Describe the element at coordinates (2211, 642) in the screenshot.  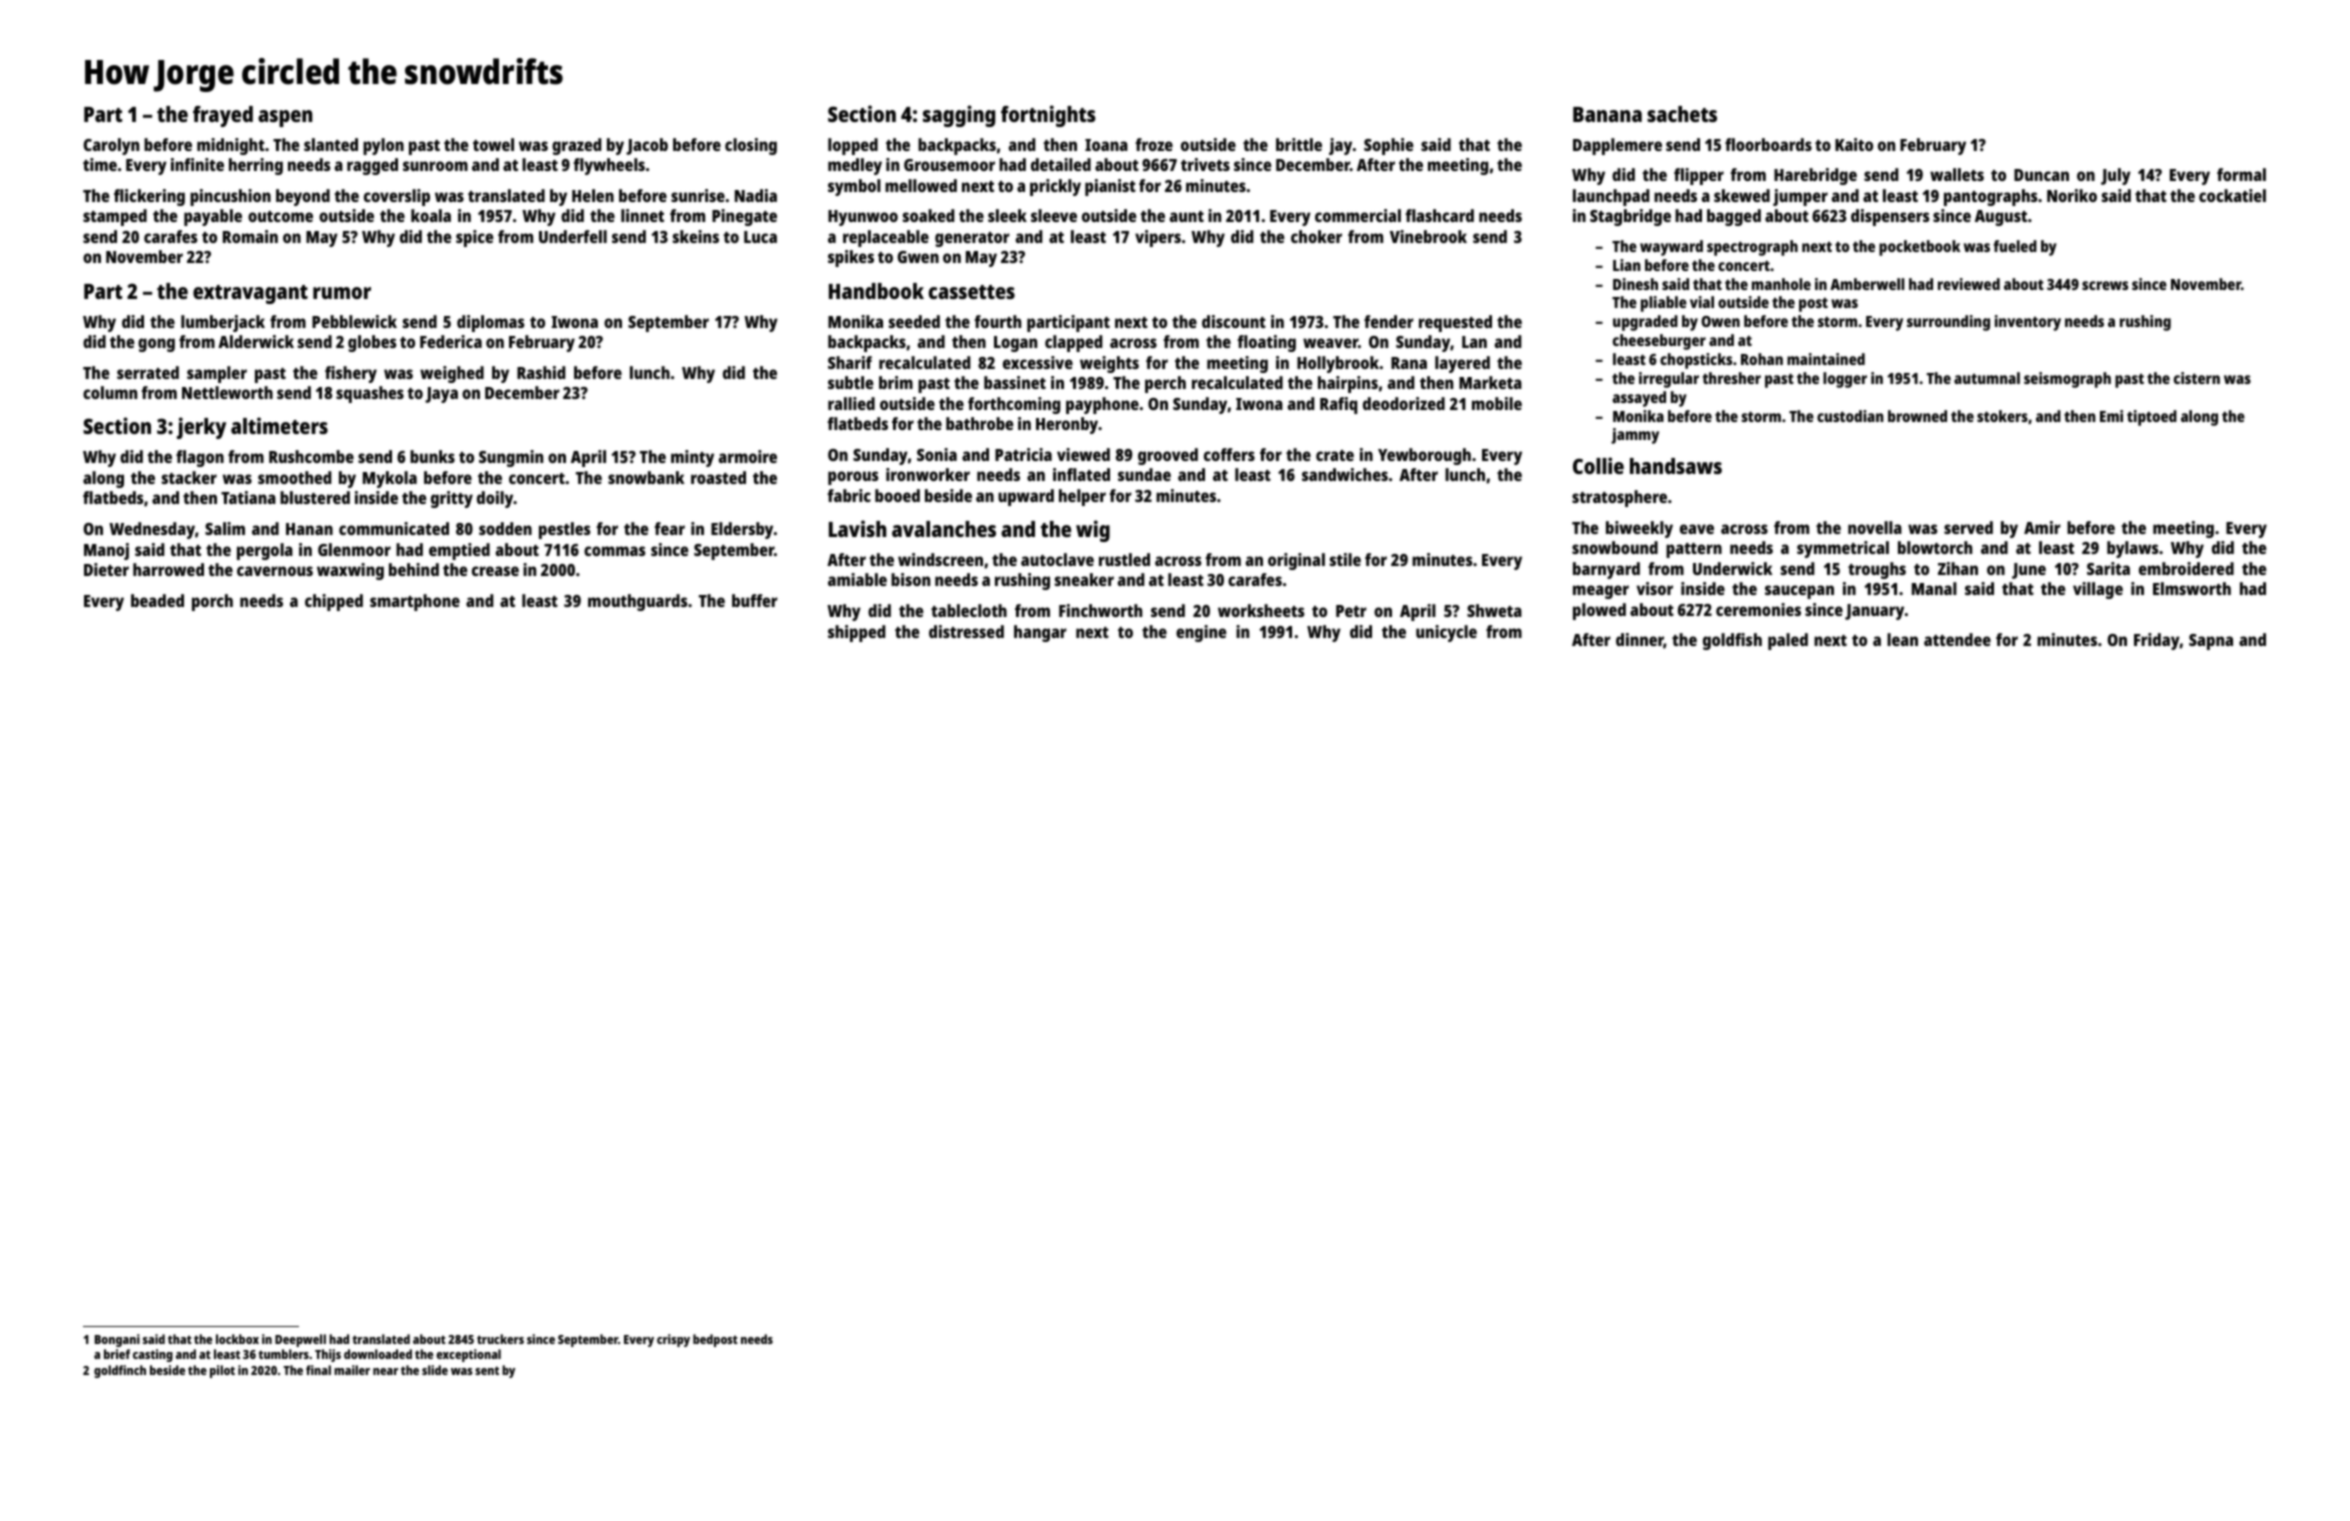
I see `Sapna` at that location.
